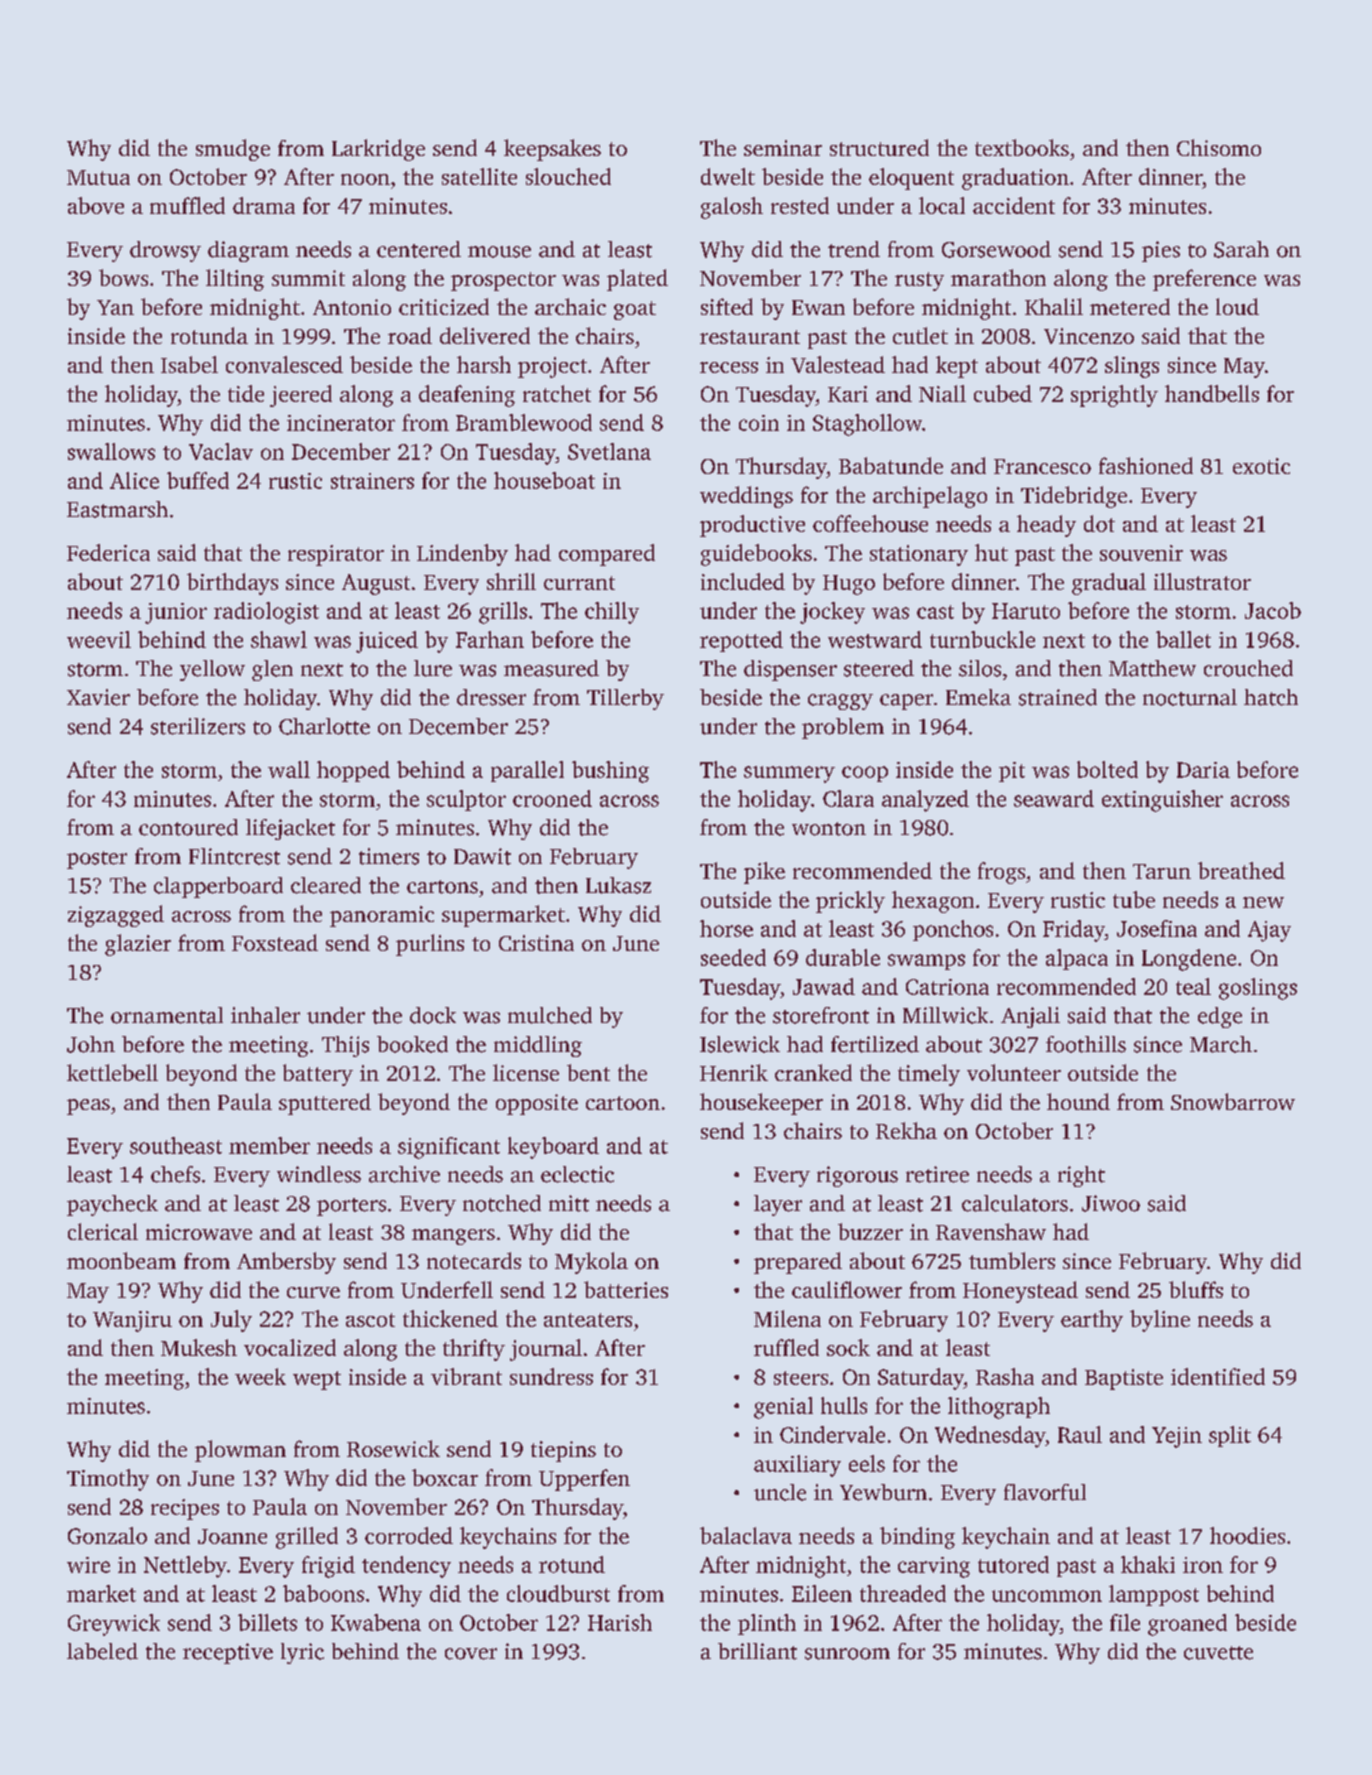 The width and height of the image is (1372, 1775). I want to click on Vincenzo, so click(1089, 336).
